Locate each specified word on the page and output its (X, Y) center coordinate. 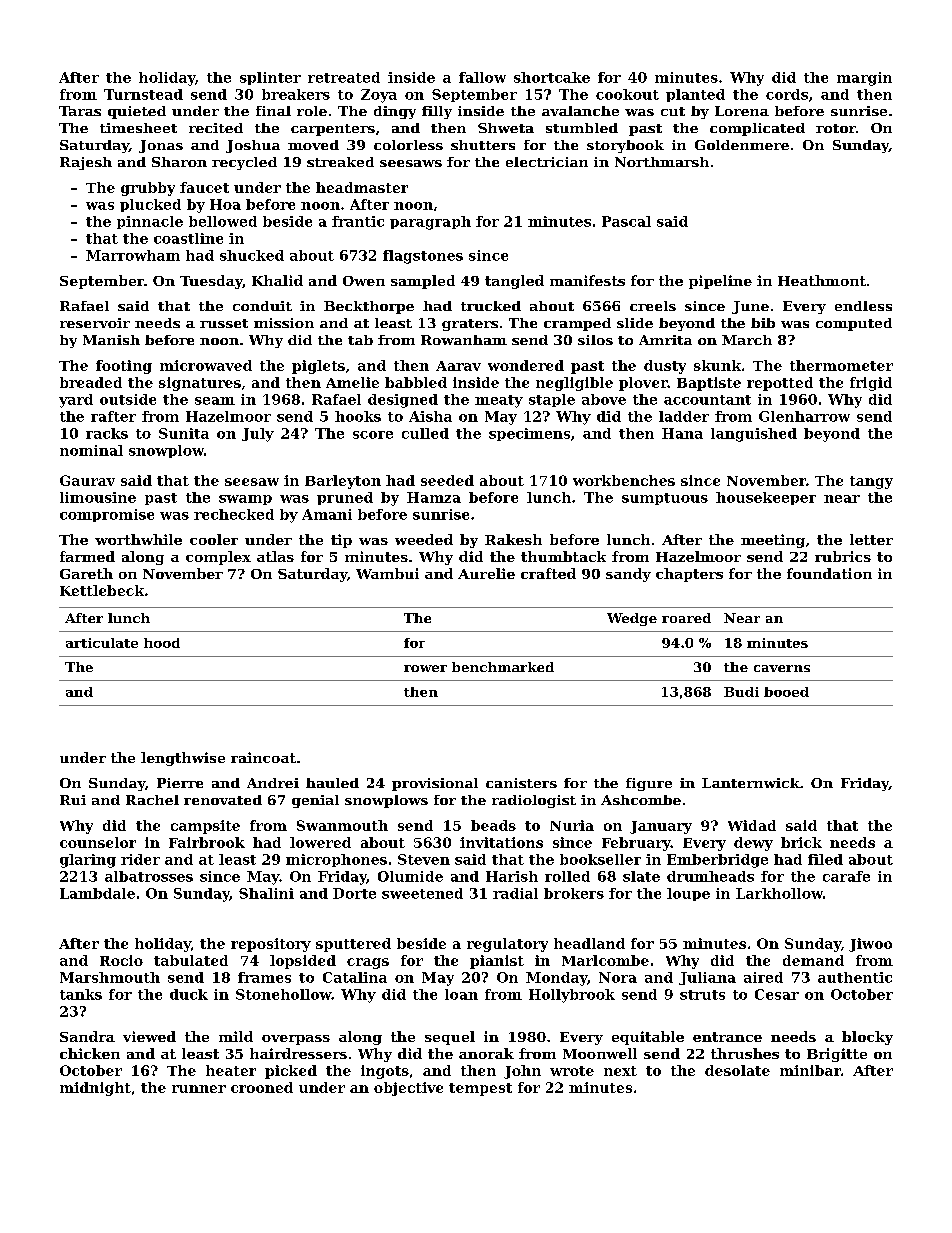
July (258, 435)
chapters (689, 575)
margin (864, 79)
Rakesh (513, 539)
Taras (80, 111)
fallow (482, 77)
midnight (95, 1089)
